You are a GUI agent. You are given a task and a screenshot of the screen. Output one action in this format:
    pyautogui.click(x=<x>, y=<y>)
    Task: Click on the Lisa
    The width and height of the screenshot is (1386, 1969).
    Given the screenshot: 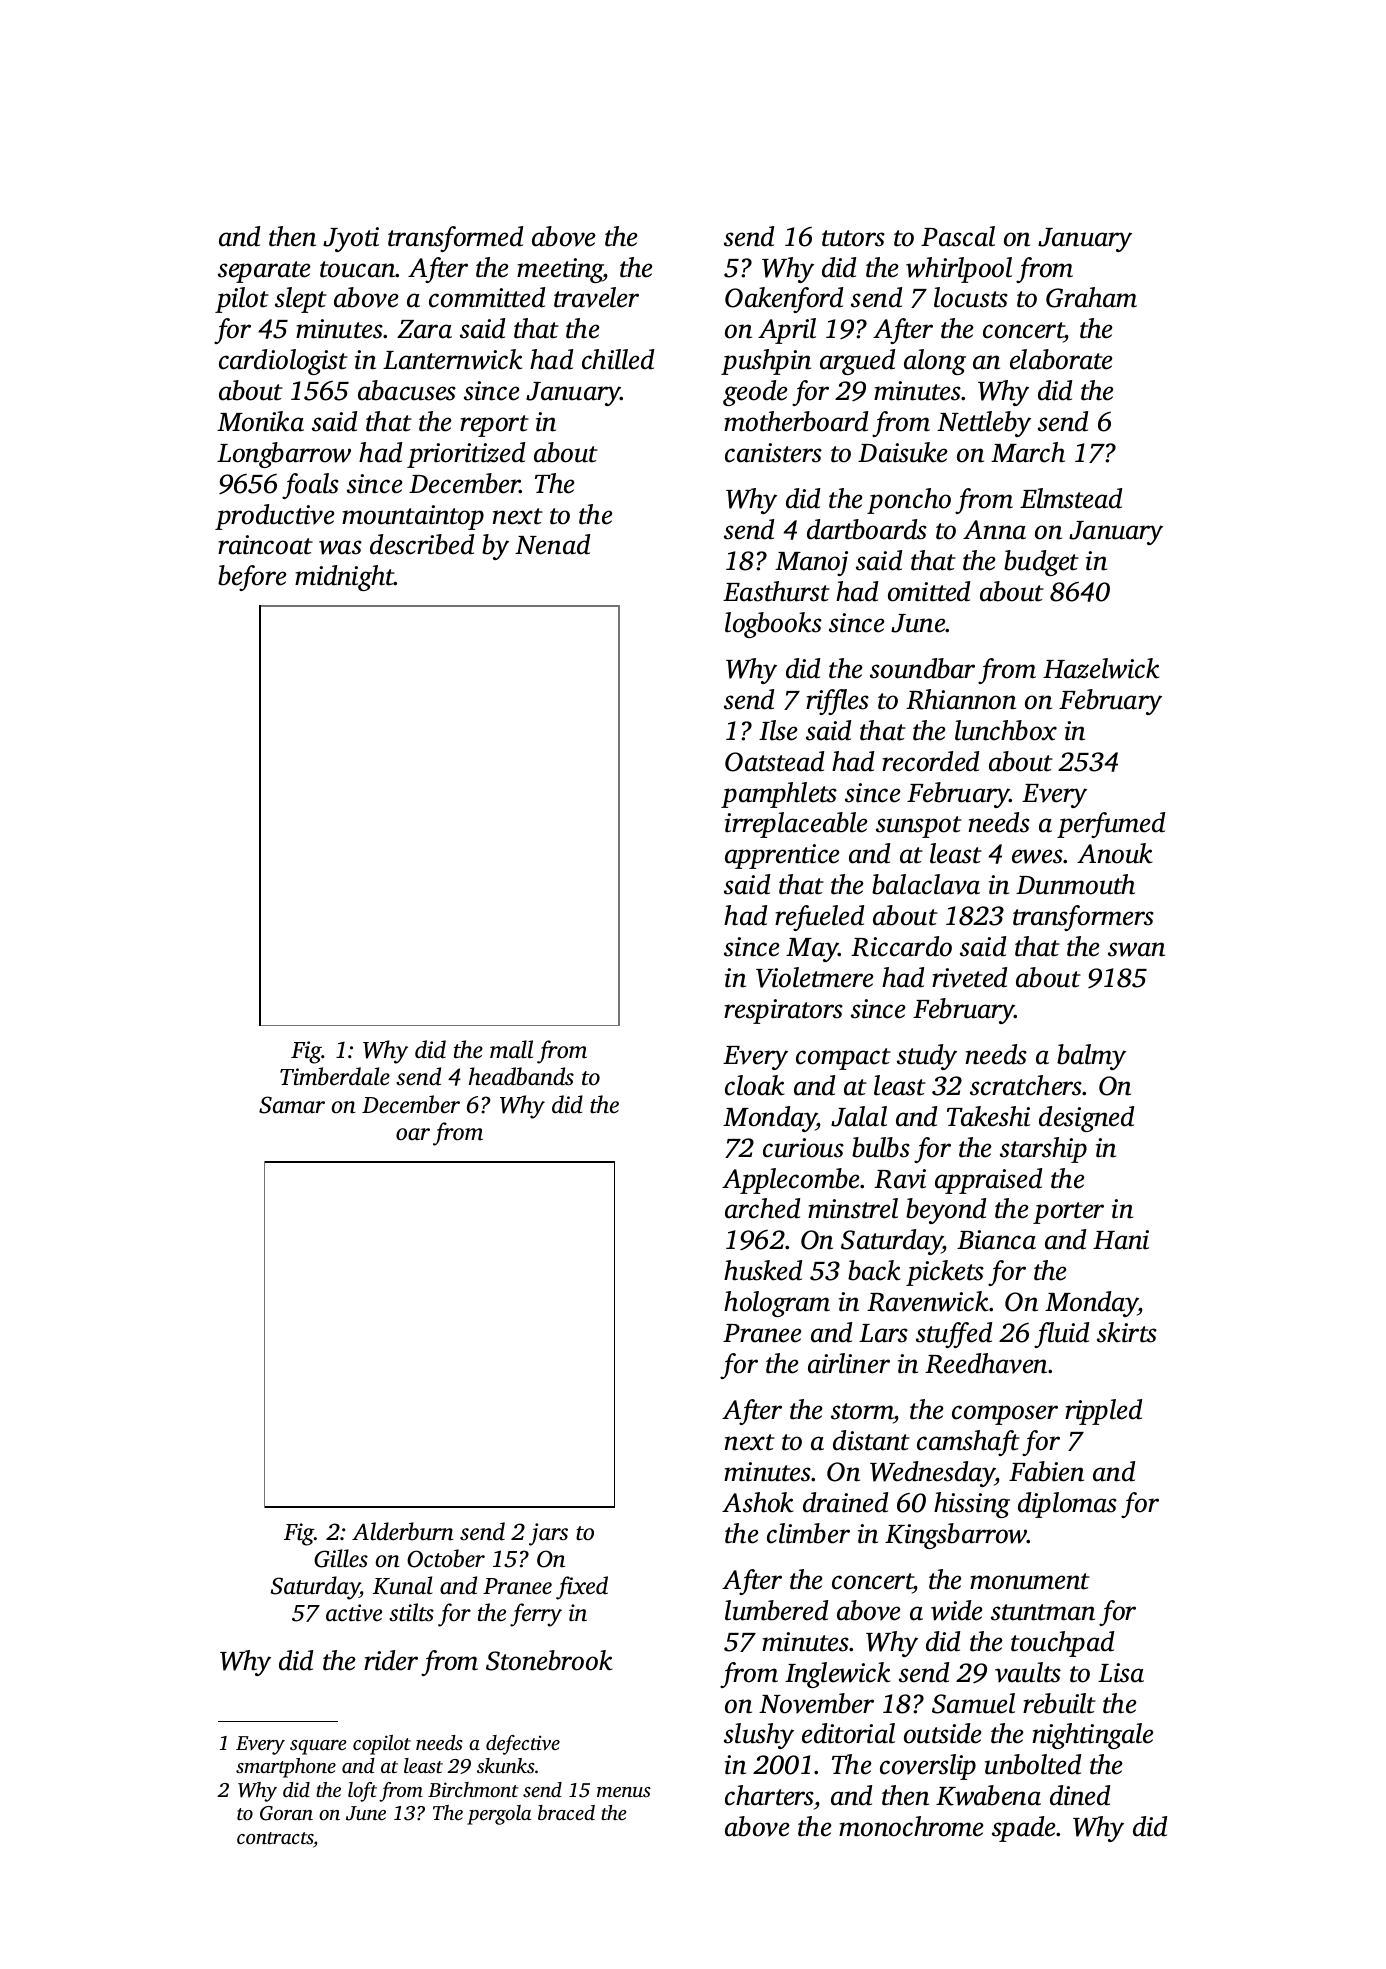 What is the action you would take?
    pyautogui.click(x=1121, y=1673)
